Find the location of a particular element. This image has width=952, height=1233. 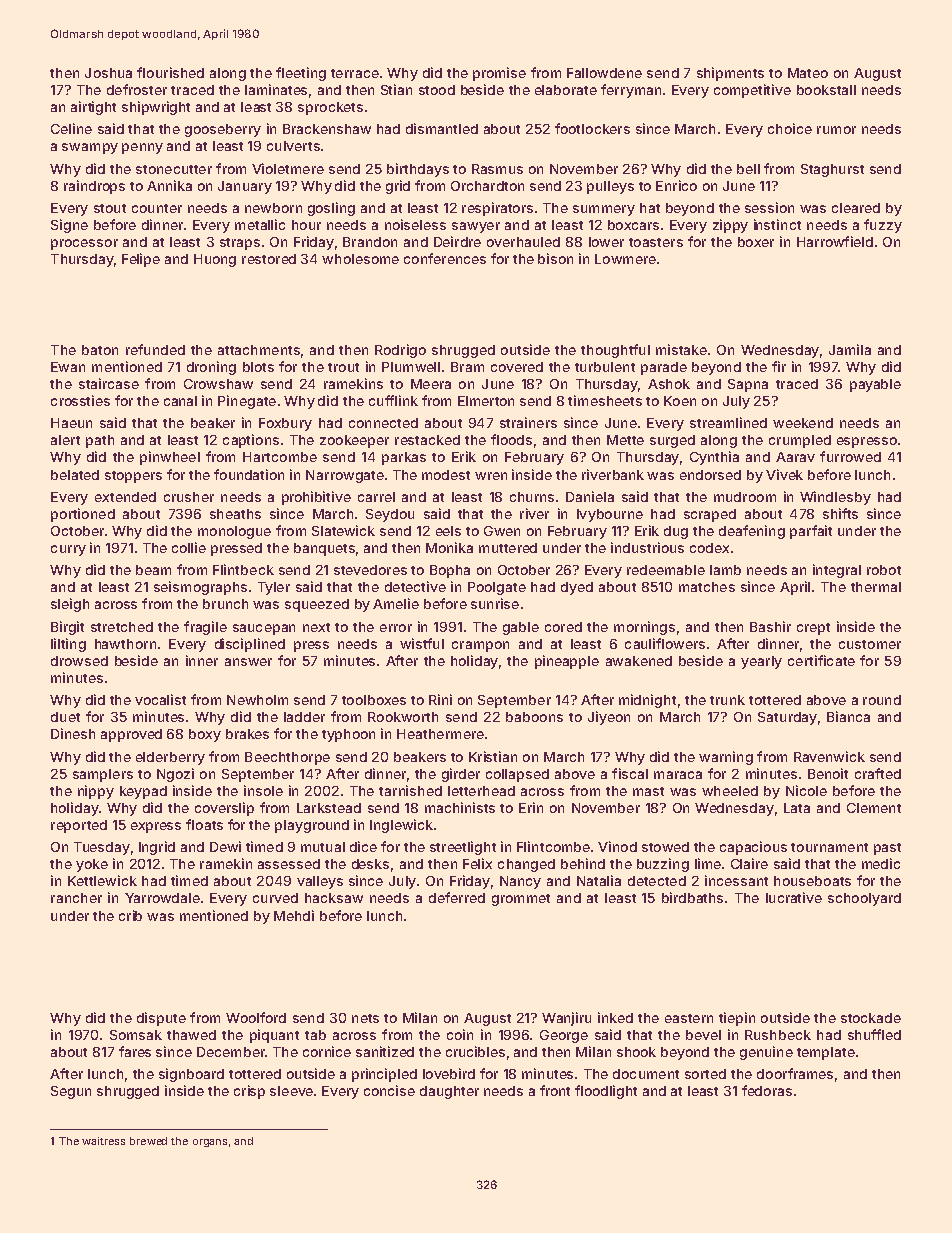

organs is located at coordinates (210, 1143).
